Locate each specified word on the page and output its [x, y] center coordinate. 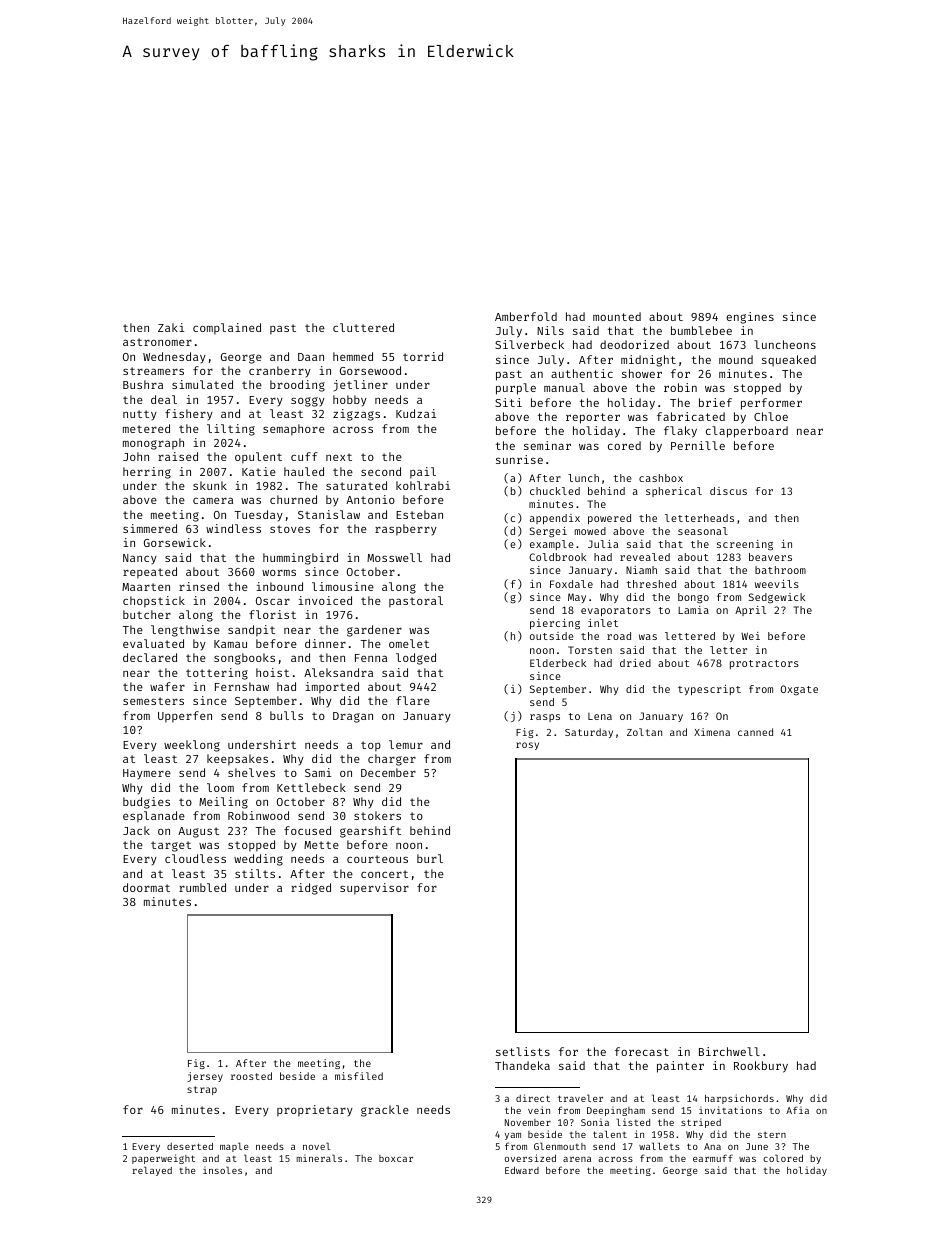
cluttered [363, 327]
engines [750, 318]
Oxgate [799, 690]
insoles [222, 1170]
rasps [545, 718]
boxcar [396, 1158]
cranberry [280, 371]
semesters [153, 701]
